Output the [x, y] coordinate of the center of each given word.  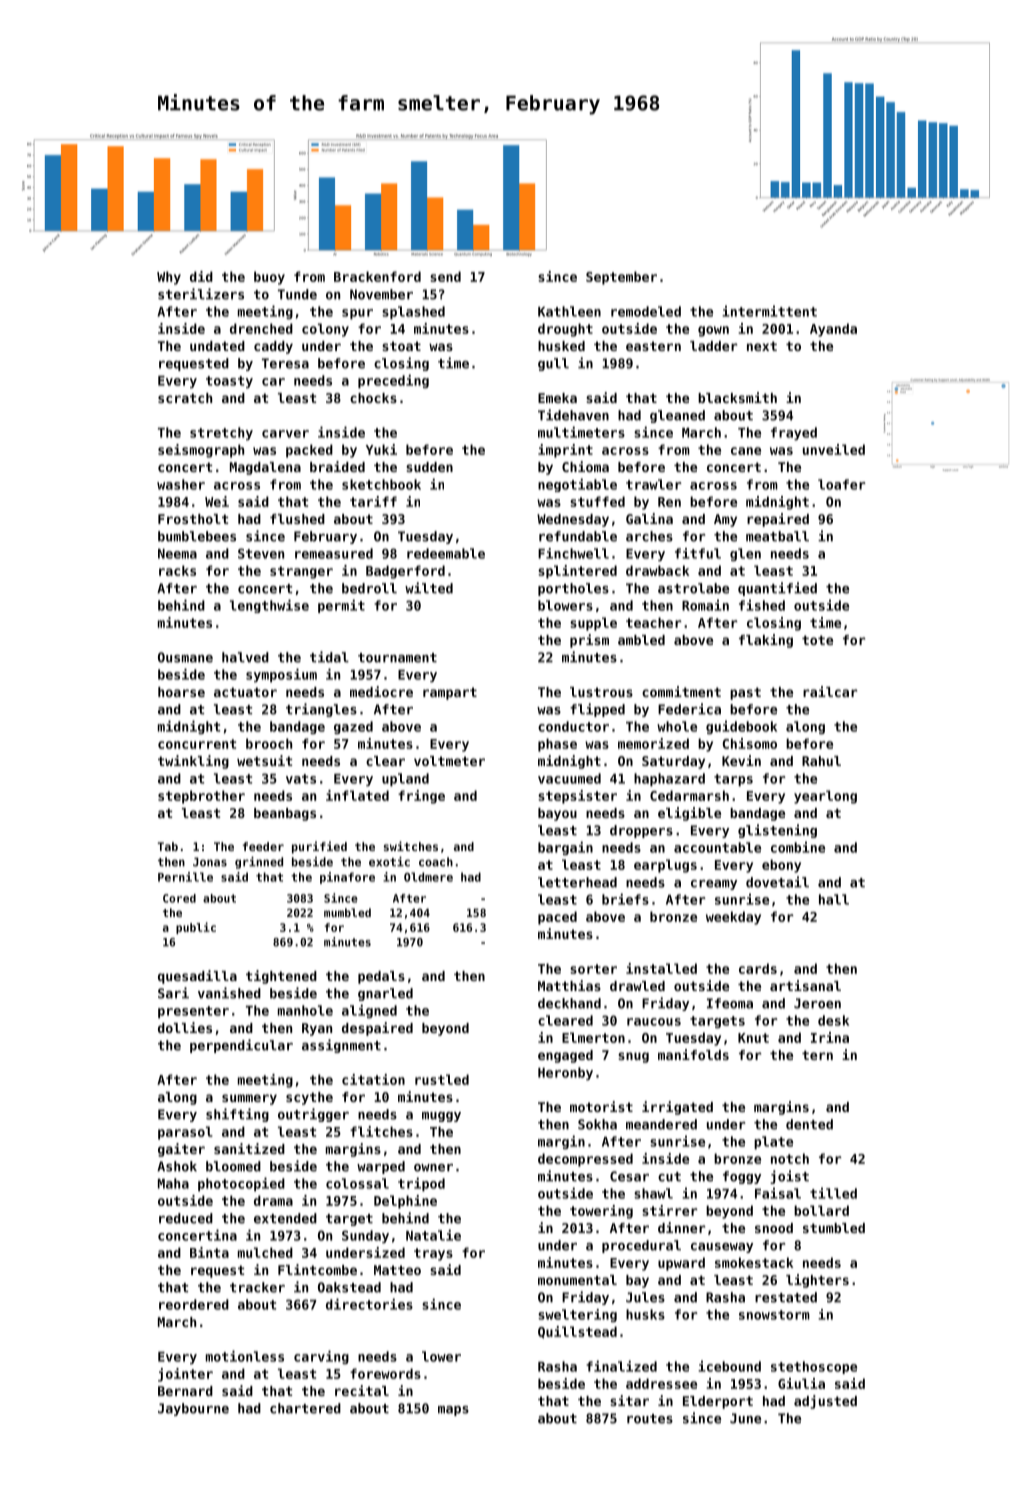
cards [758, 968]
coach [436, 862]
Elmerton [593, 1037]
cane [746, 451]
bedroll [369, 588]
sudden [429, 467]
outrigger [313, 1115]
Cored [179, 898]
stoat [401, 346]
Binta [209, 1252]
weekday [733, 918]
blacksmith [737, 397]
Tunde [297, 294]
